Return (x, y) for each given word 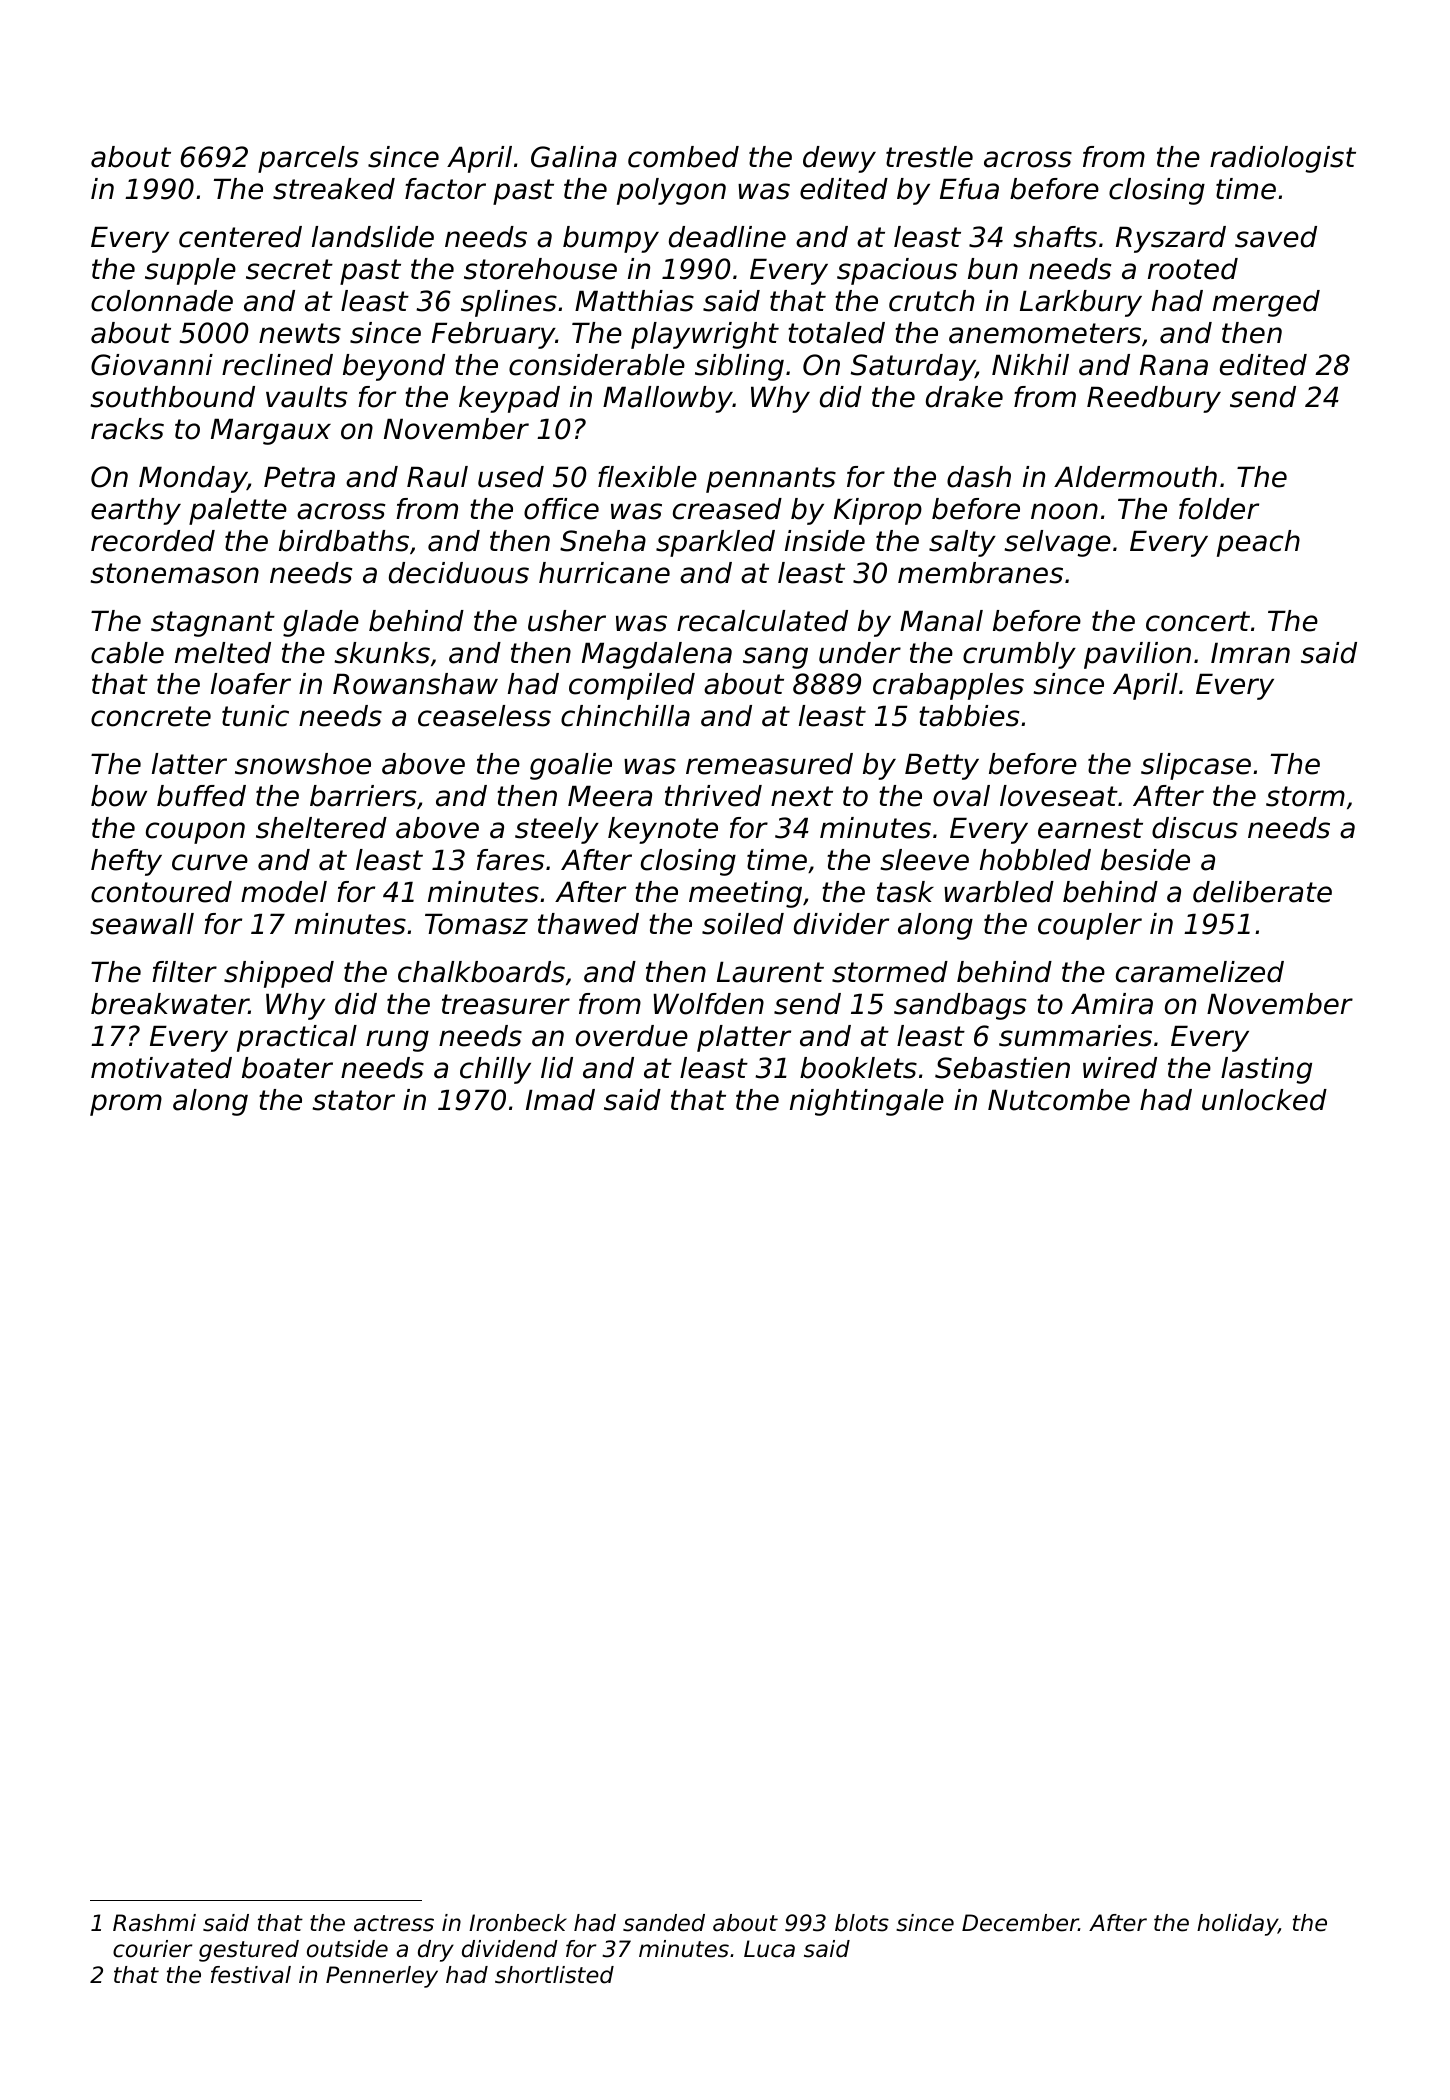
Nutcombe (1059, 1100)
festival (251, 1975)
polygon (671, 191)
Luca (769, 1949)
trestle (929, 157)
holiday (1237, 1925)
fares (511, 860)
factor (445, 189)
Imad (560, 1100)
